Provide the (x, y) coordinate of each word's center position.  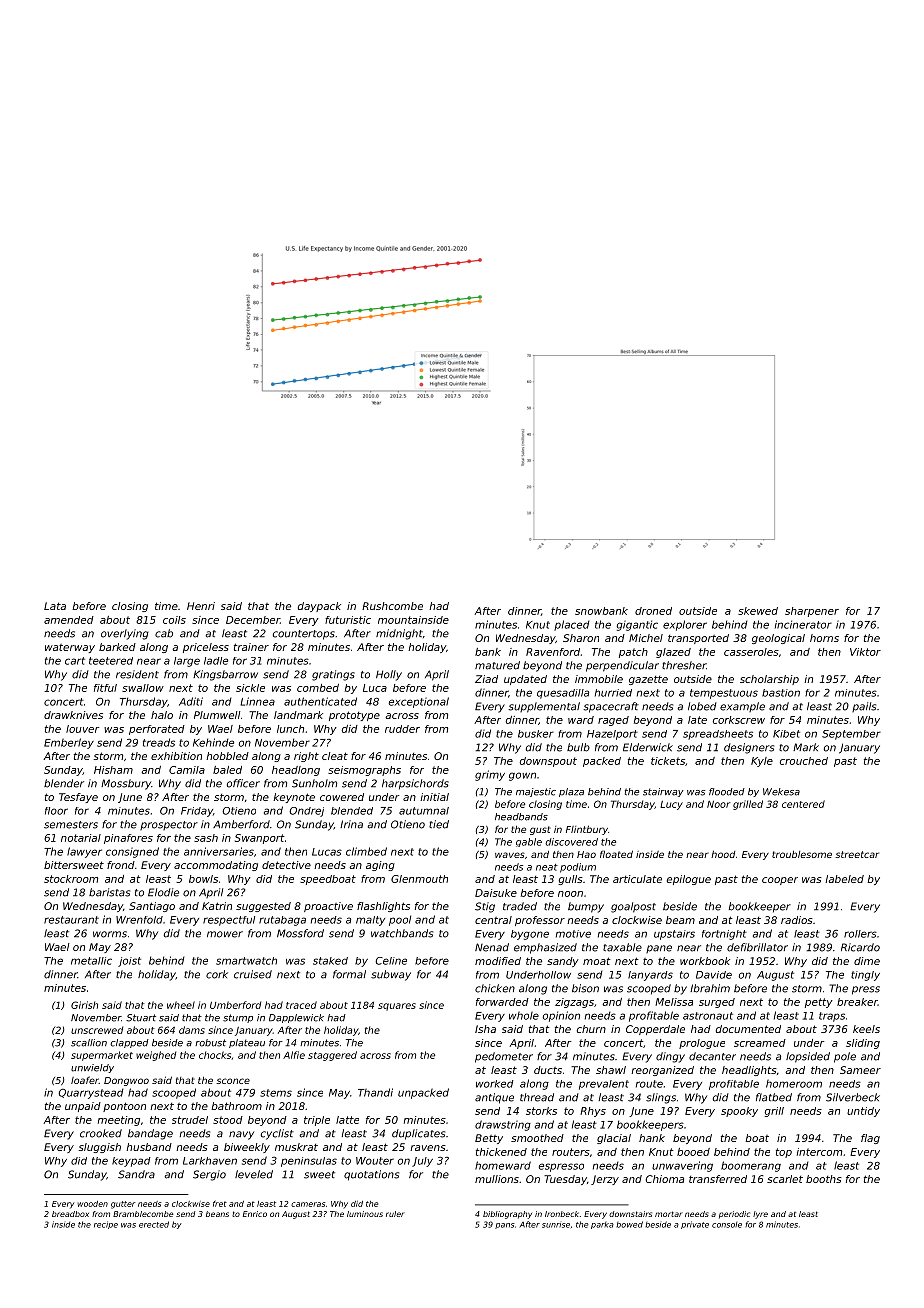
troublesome (802, 854)
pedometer (504, 1057)
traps (832, 1017)
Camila (187, 770)
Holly (389, 675)
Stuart (141, 1018)
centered (803, 804)
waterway (70, 648)
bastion (781, 693)
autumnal (424, 811)
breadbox (70, 1214)
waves (510, 855)
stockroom (71, 879)
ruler (395, 1214)
